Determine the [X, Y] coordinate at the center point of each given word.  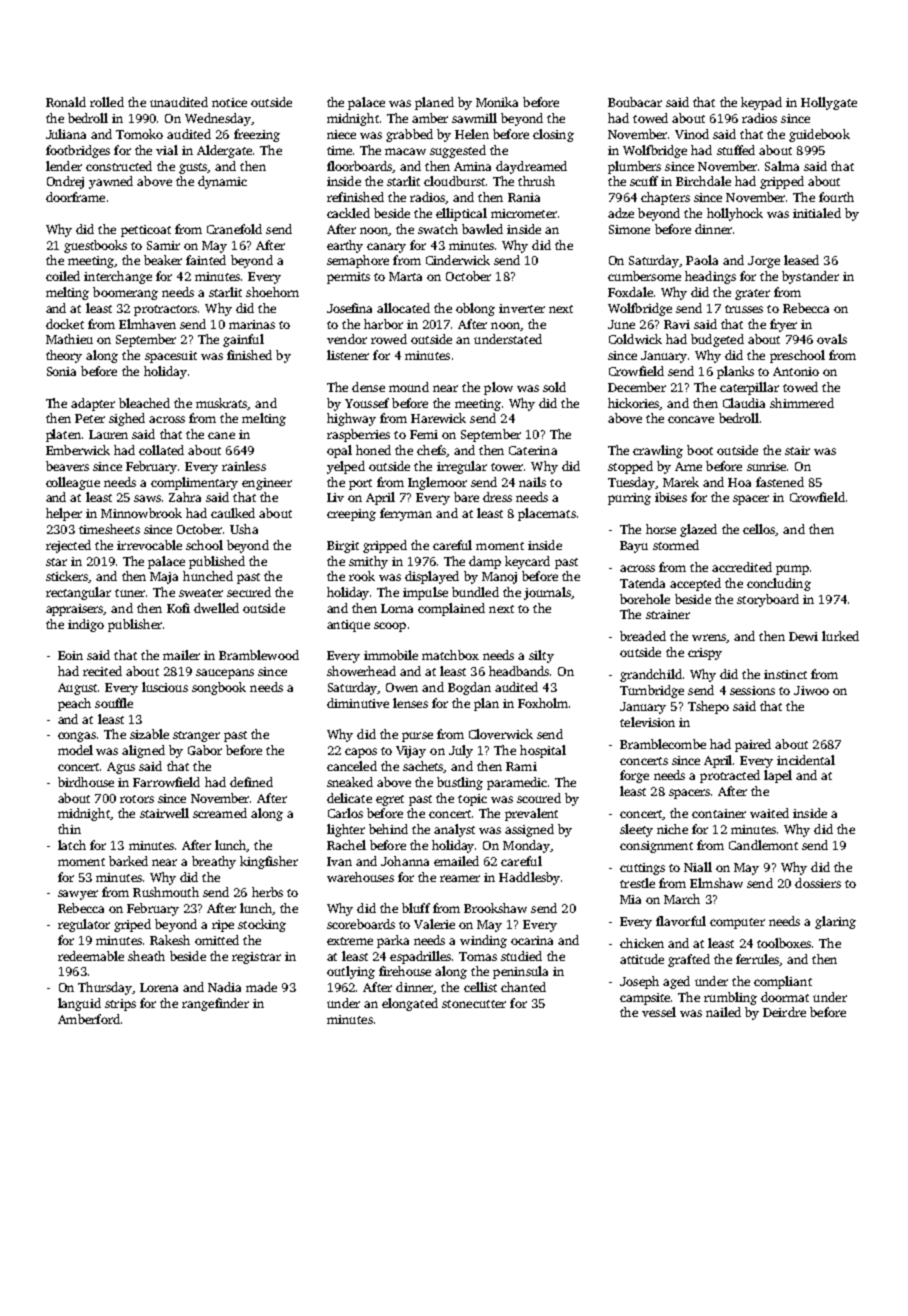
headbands [520, 671]
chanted [523, 987]
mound [409, 387]
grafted [689, 960]
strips [120, 1005]
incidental [806, 760]
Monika [497, 102]
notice [229, 102]
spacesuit [171, 357]
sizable [149, 734]
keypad [761, 103]
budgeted [717, 340]
